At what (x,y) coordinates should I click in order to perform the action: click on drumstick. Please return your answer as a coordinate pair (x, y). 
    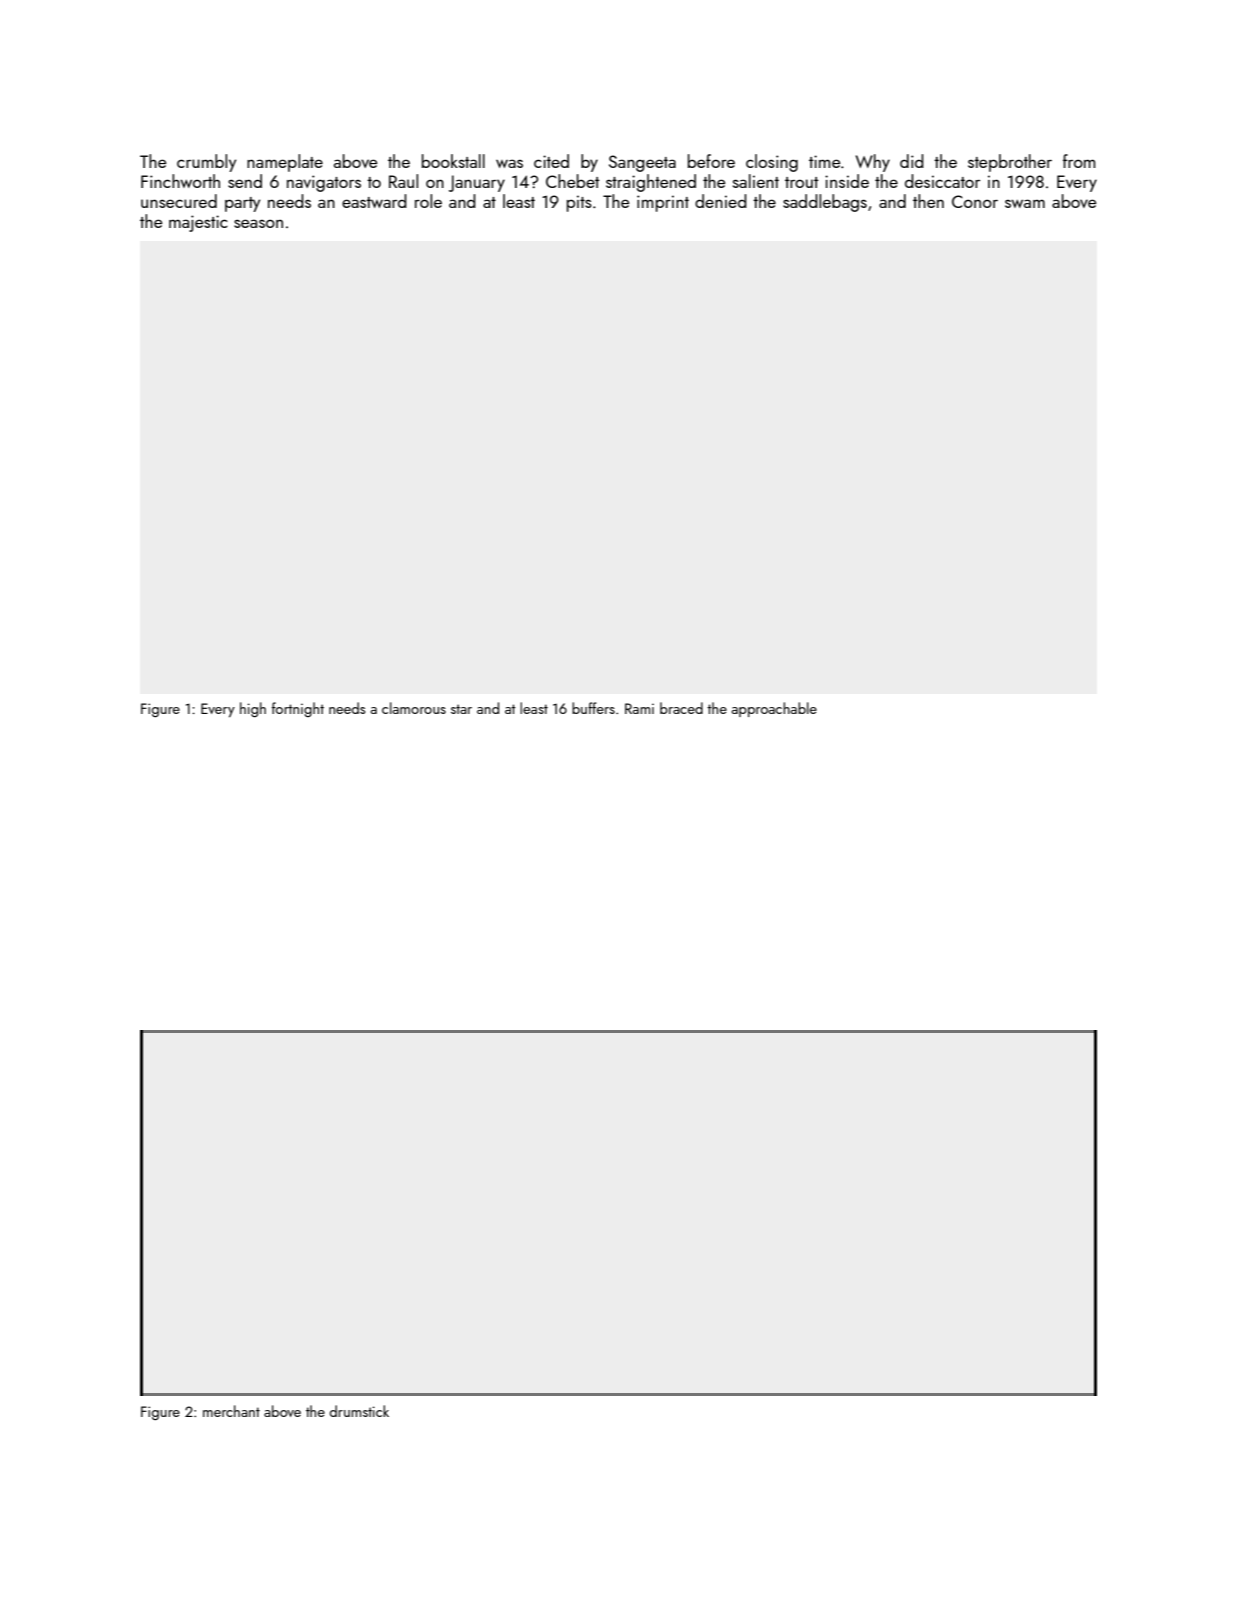
    Looking at the image, I should click on (359, 1411).
